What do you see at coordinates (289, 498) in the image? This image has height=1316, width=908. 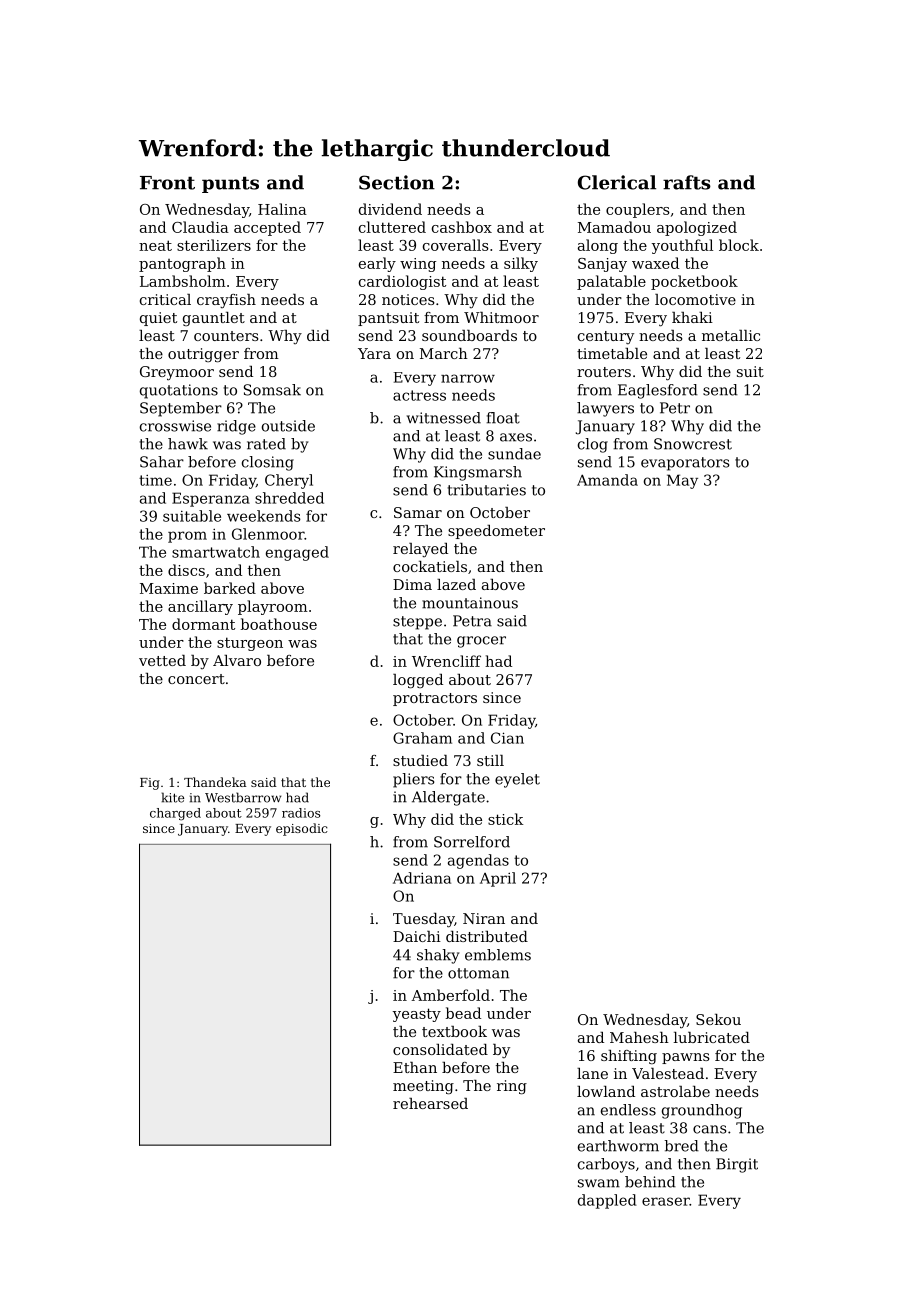 I see `shredded` at bounding box center [289, 498].
